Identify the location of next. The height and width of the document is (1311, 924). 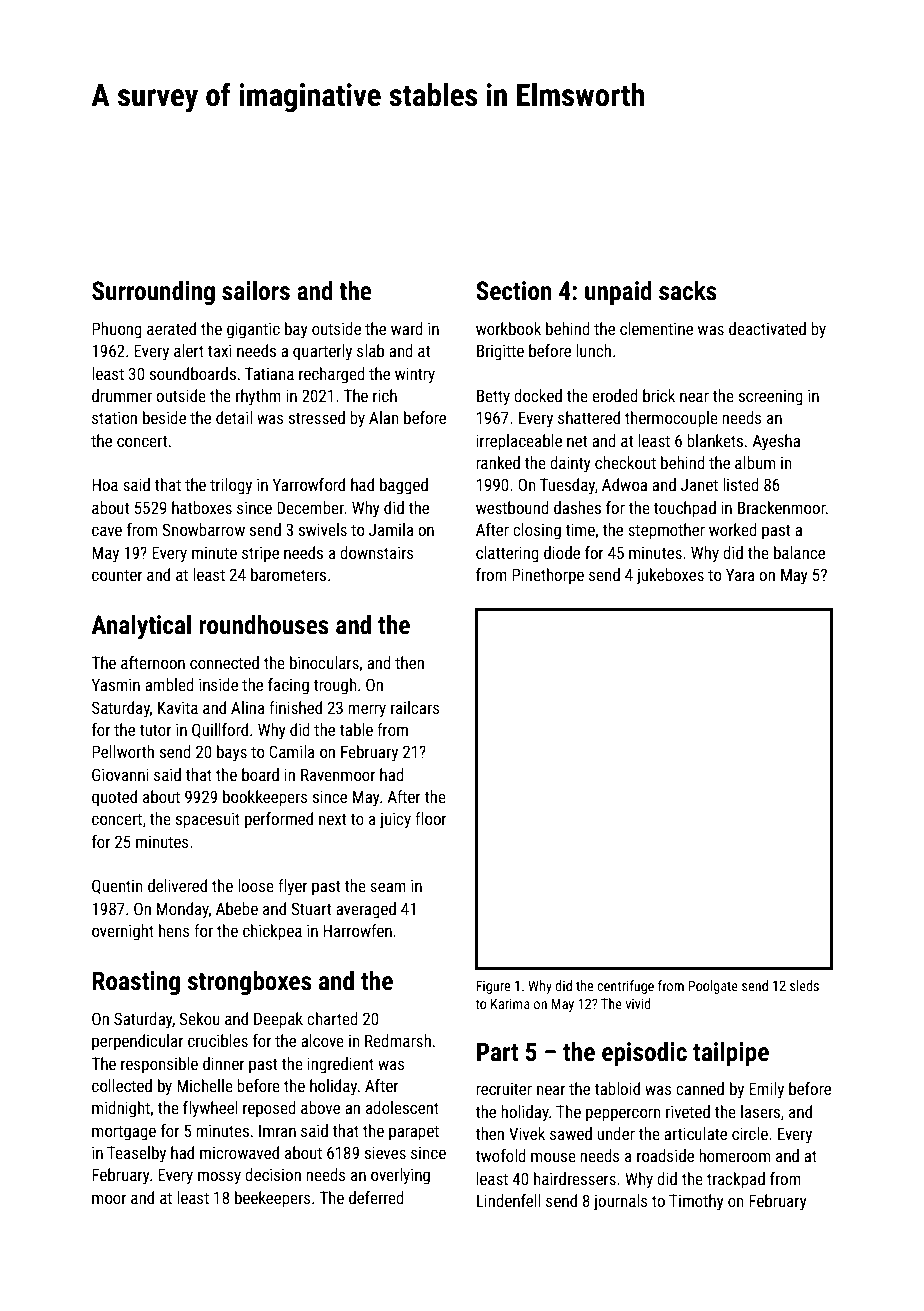
(332, 819).
